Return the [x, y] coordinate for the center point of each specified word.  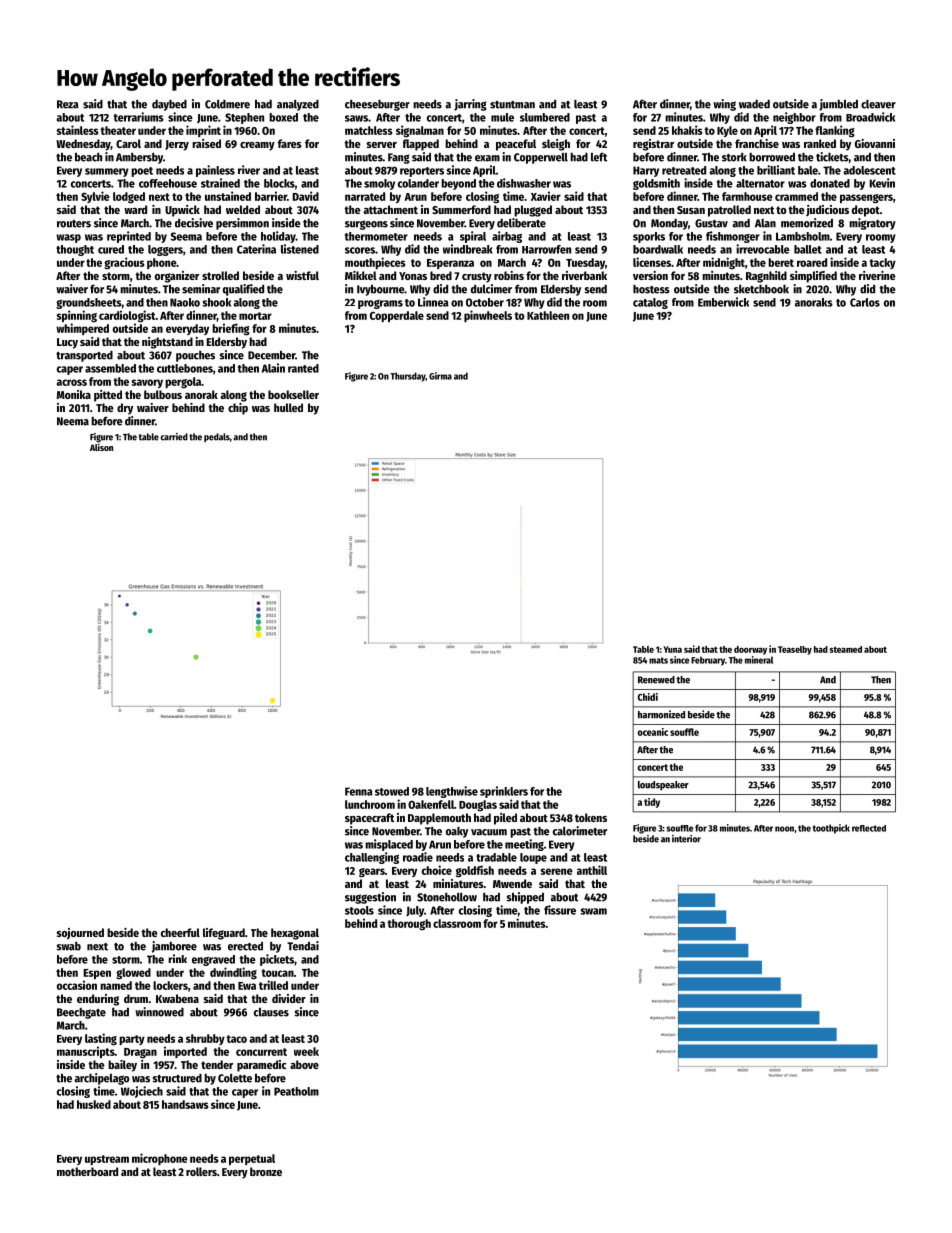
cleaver [878, 104]
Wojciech [142, 1092]
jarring [470, 105]
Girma [440, 376]
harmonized [661, 714]
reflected [869, 828]
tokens [591, 817]
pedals [217, 437]
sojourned [80, 934]
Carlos [865, 302]
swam [594, 911]
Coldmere [227, 104]
